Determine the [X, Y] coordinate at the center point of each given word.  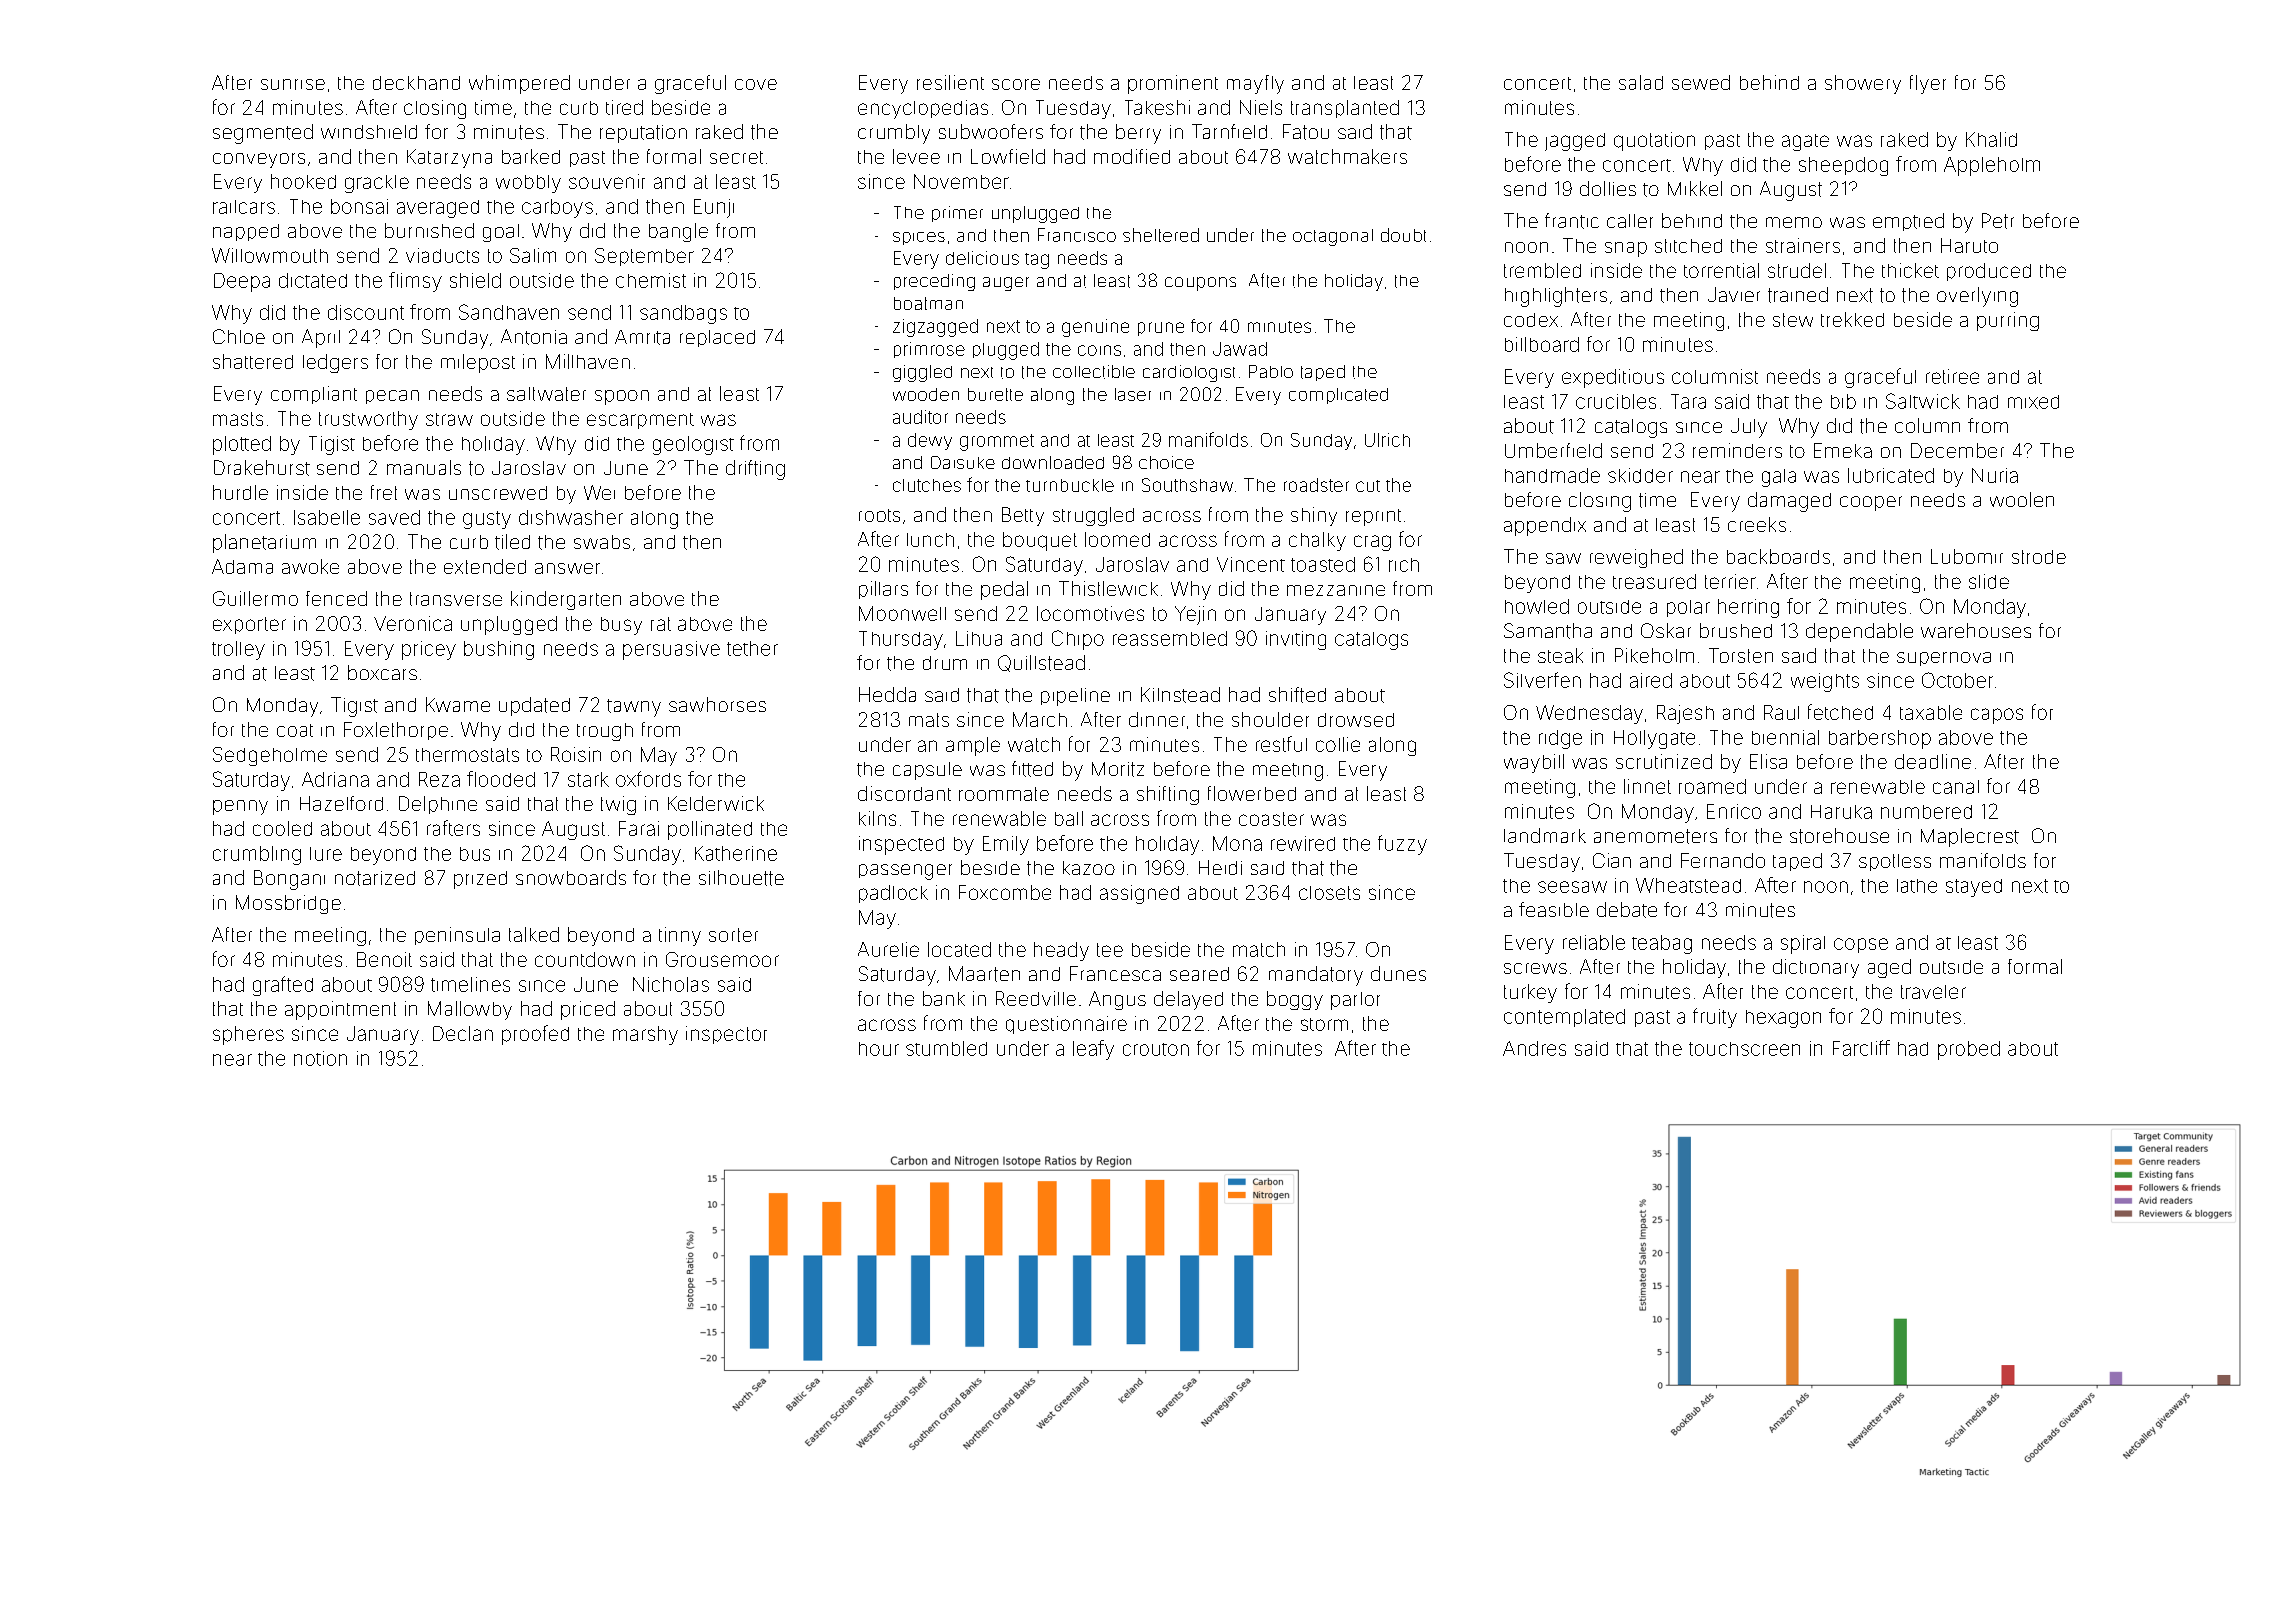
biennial [1785, 737]
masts [238, 419]
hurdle [240, 492]
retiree [1952, 376]
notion [320, 1058]
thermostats [467, 755]
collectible [1094, 372]
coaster [1271, 819]
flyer [1928, 84]
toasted [1323, 564]
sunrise [293, 84]
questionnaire [1066, 1025]
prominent [1173, 84]
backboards [1778, 556]
